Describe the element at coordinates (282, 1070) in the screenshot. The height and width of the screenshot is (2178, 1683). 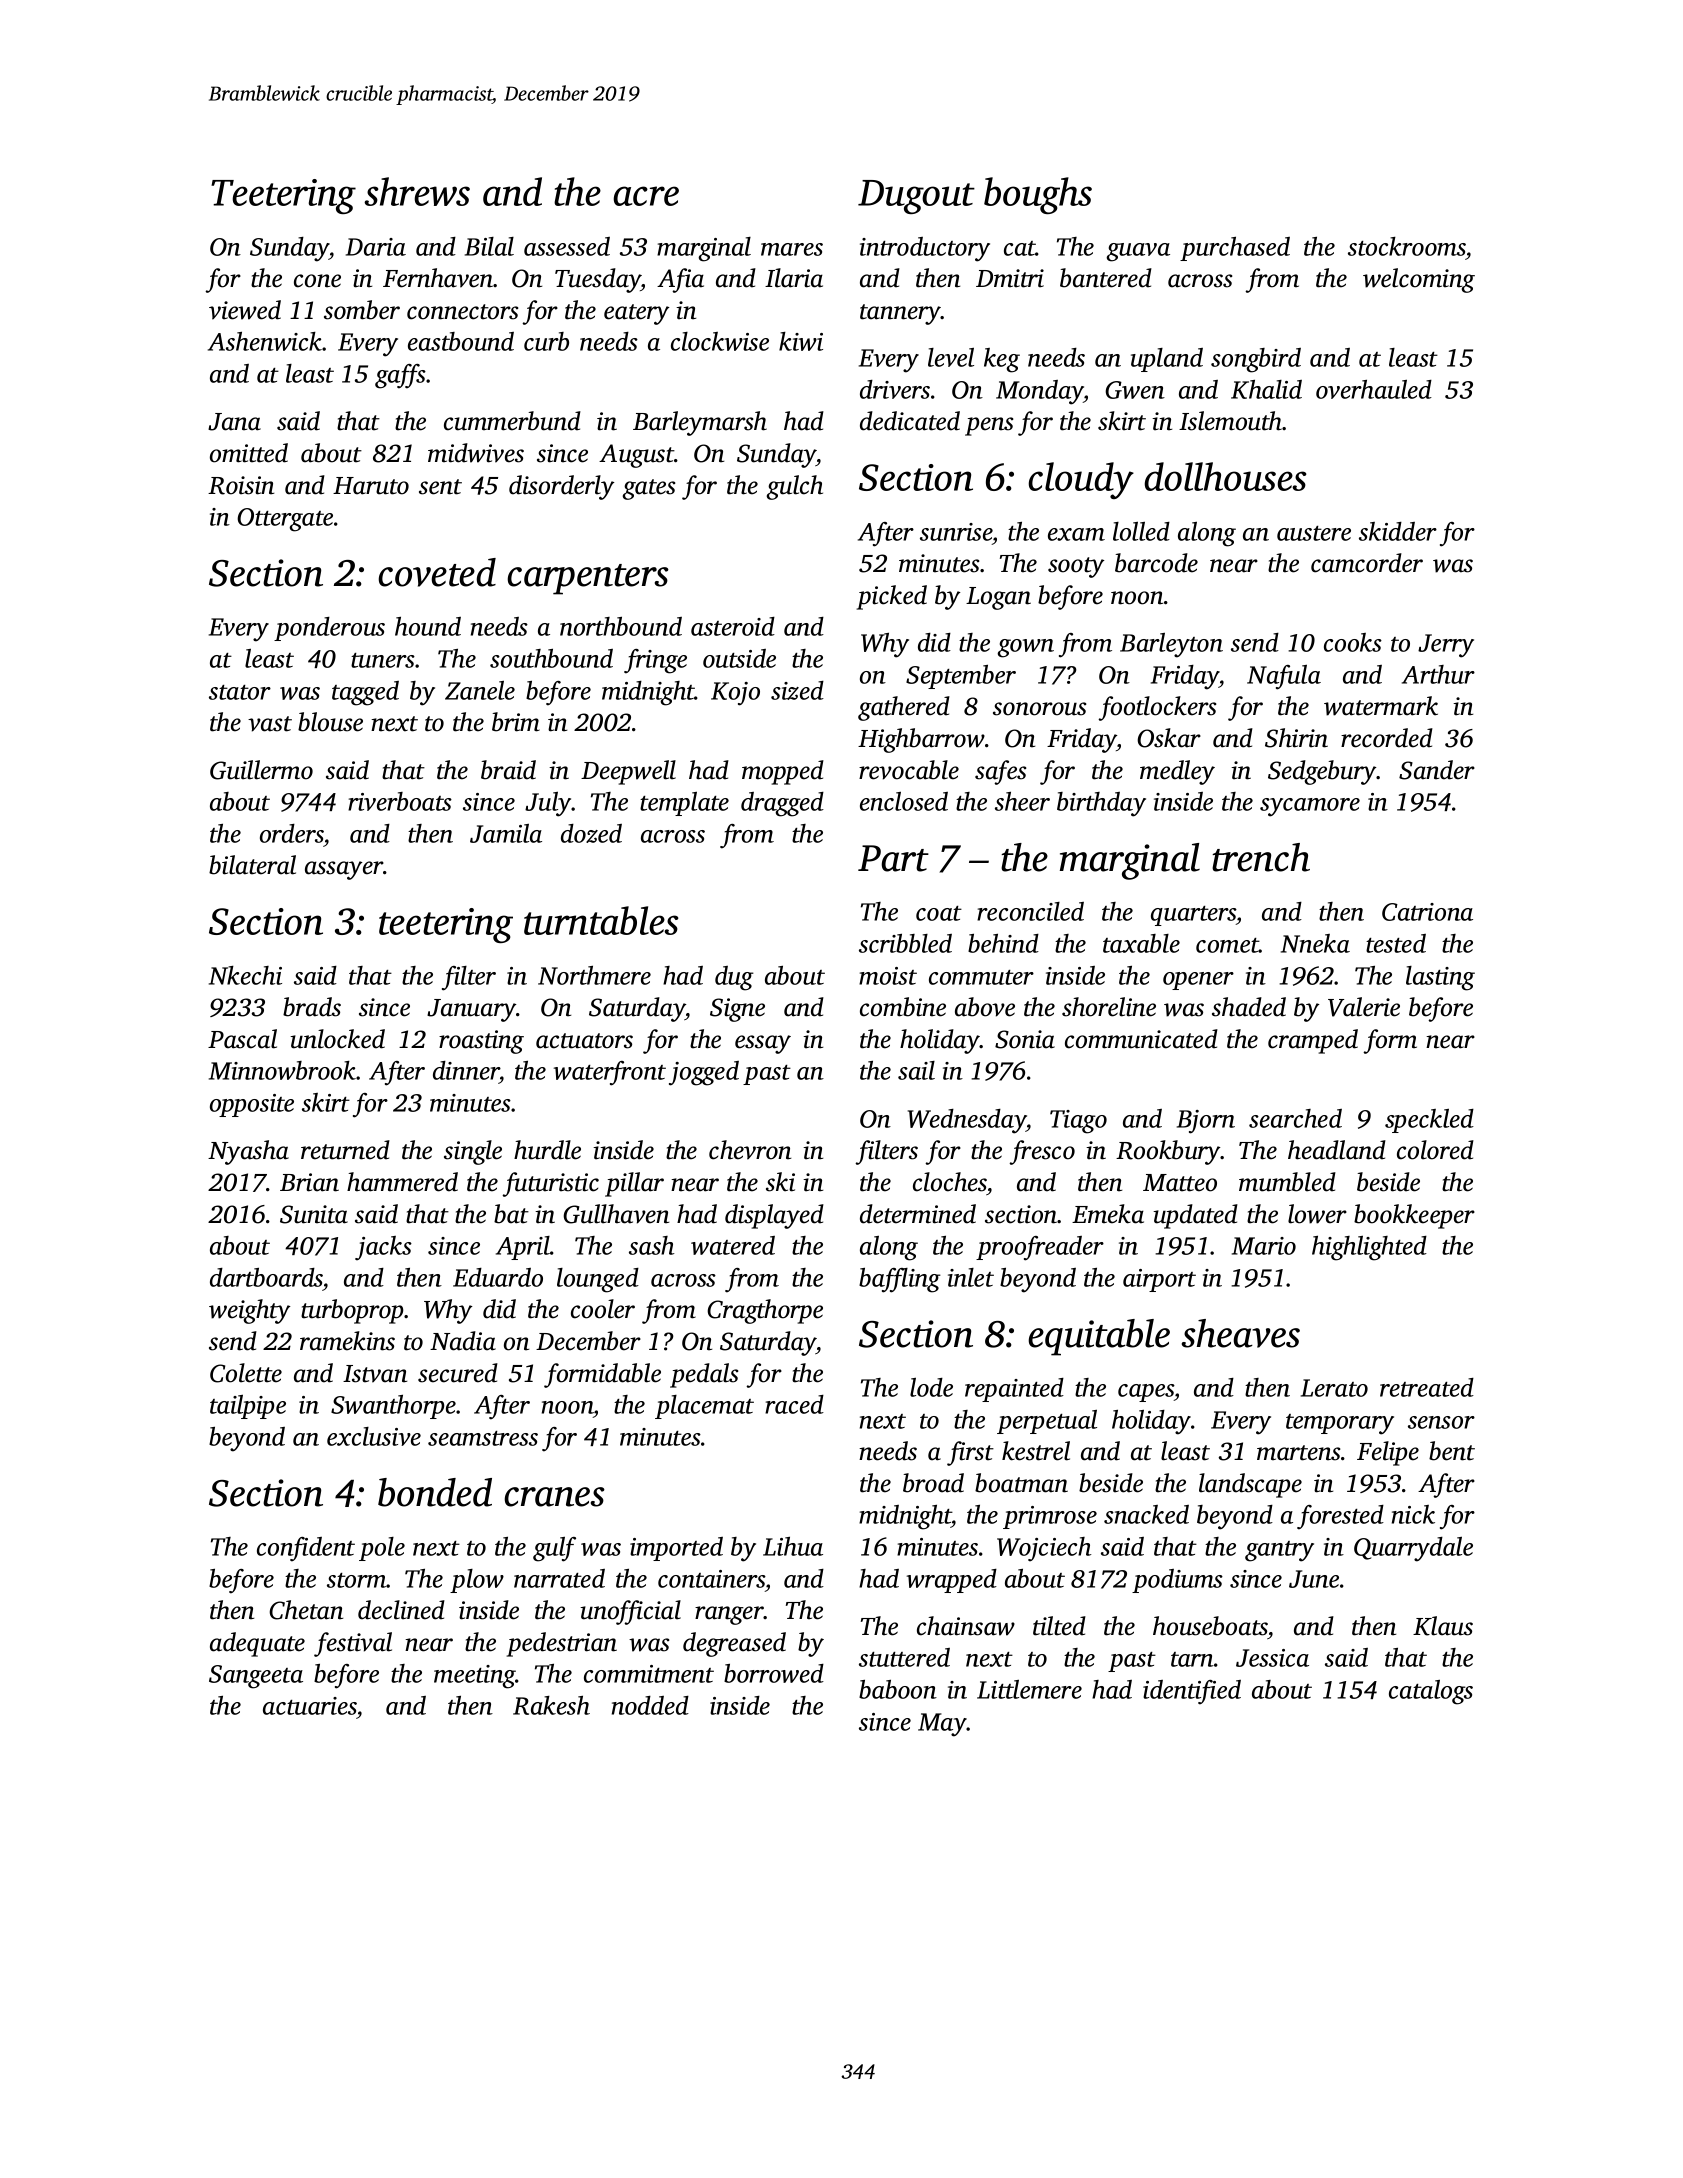
I see `Minnowbrook` at that location.
